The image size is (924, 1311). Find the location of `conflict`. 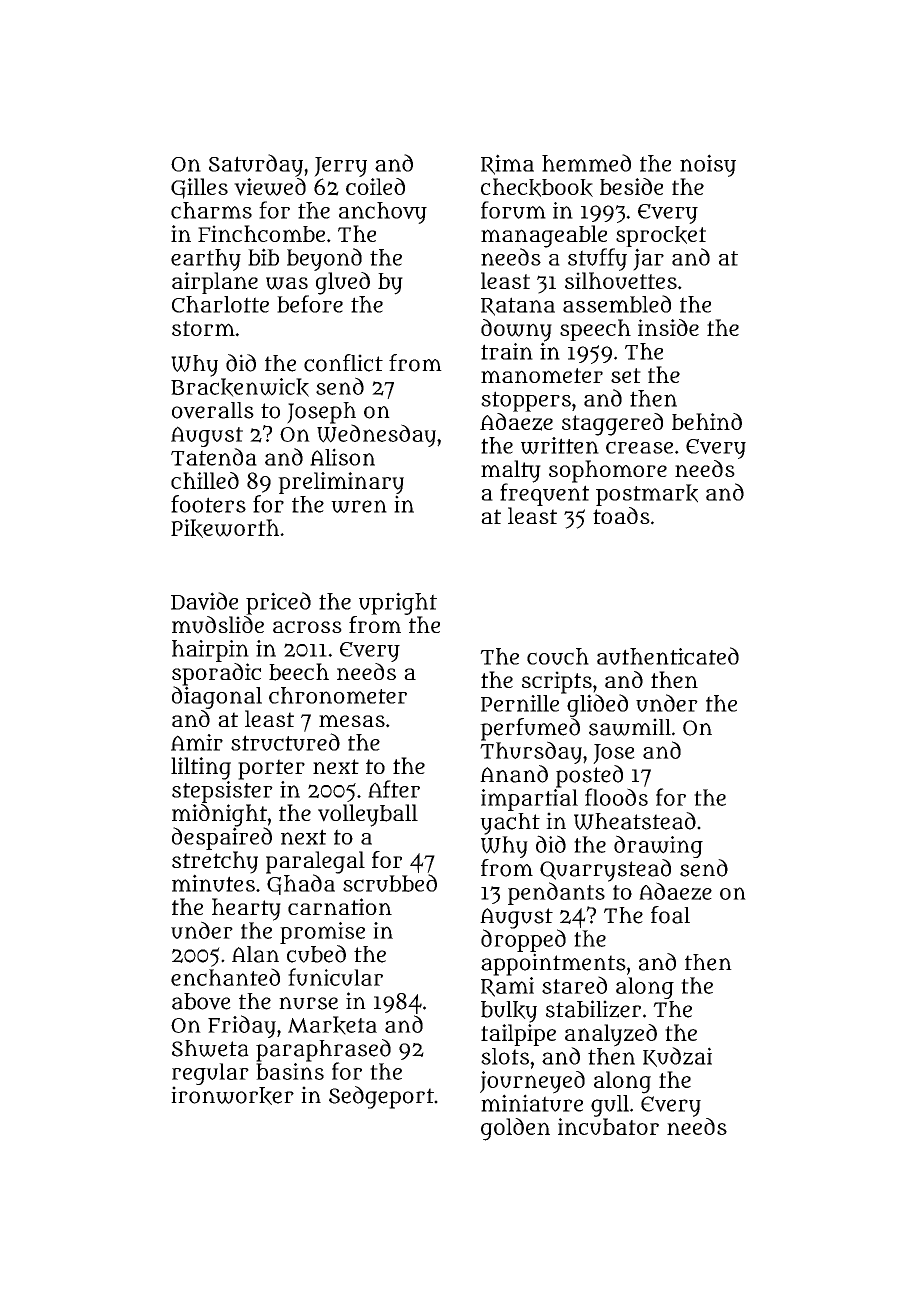

conflict is located at coordinates (343, 363).
